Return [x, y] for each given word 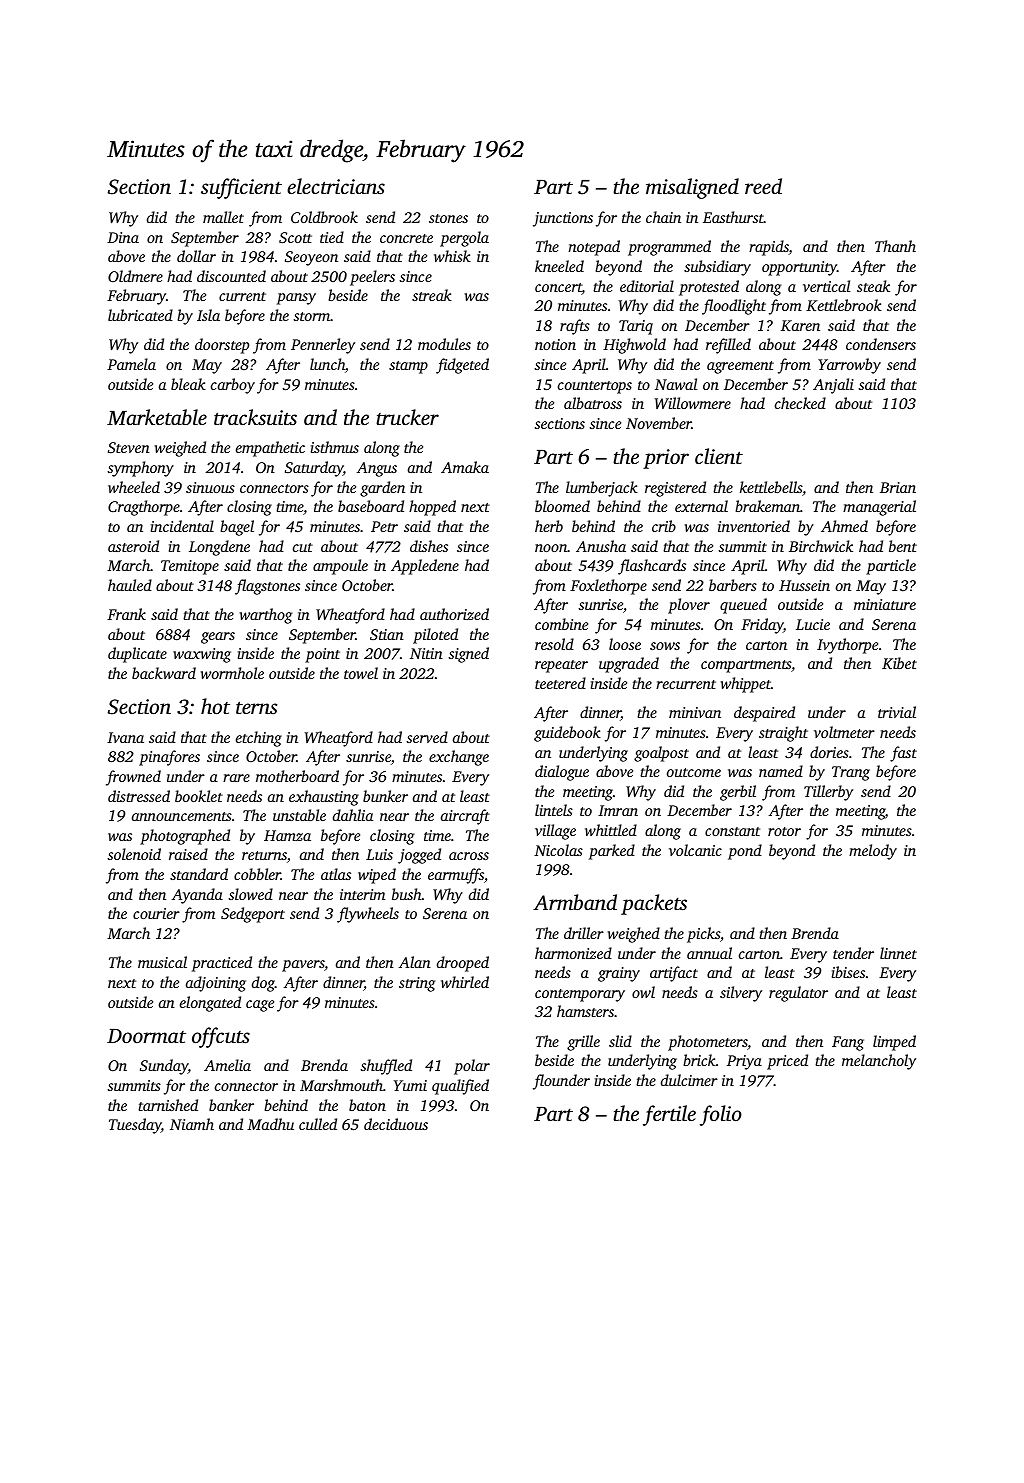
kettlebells [771, 487]
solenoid [134, 854]
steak [873, 286]
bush [407, 894]
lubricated [140, 315]
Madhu [270, 1124]
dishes [429, 546]
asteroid [133, 546]
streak [432, 295]
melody [873, 852]
